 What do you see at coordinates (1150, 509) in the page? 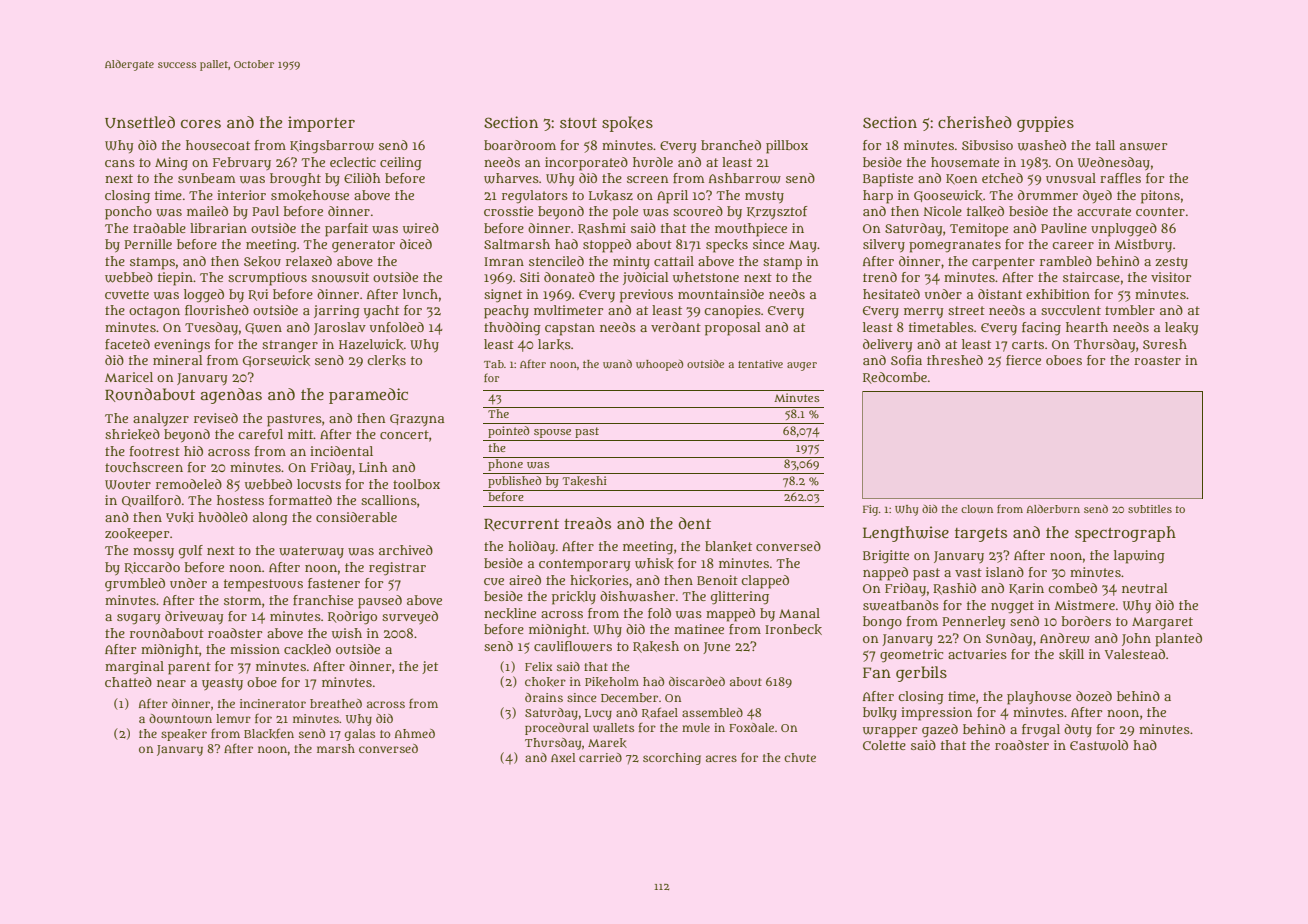
I see `subtitles` at bounding box center [1150, 509].
